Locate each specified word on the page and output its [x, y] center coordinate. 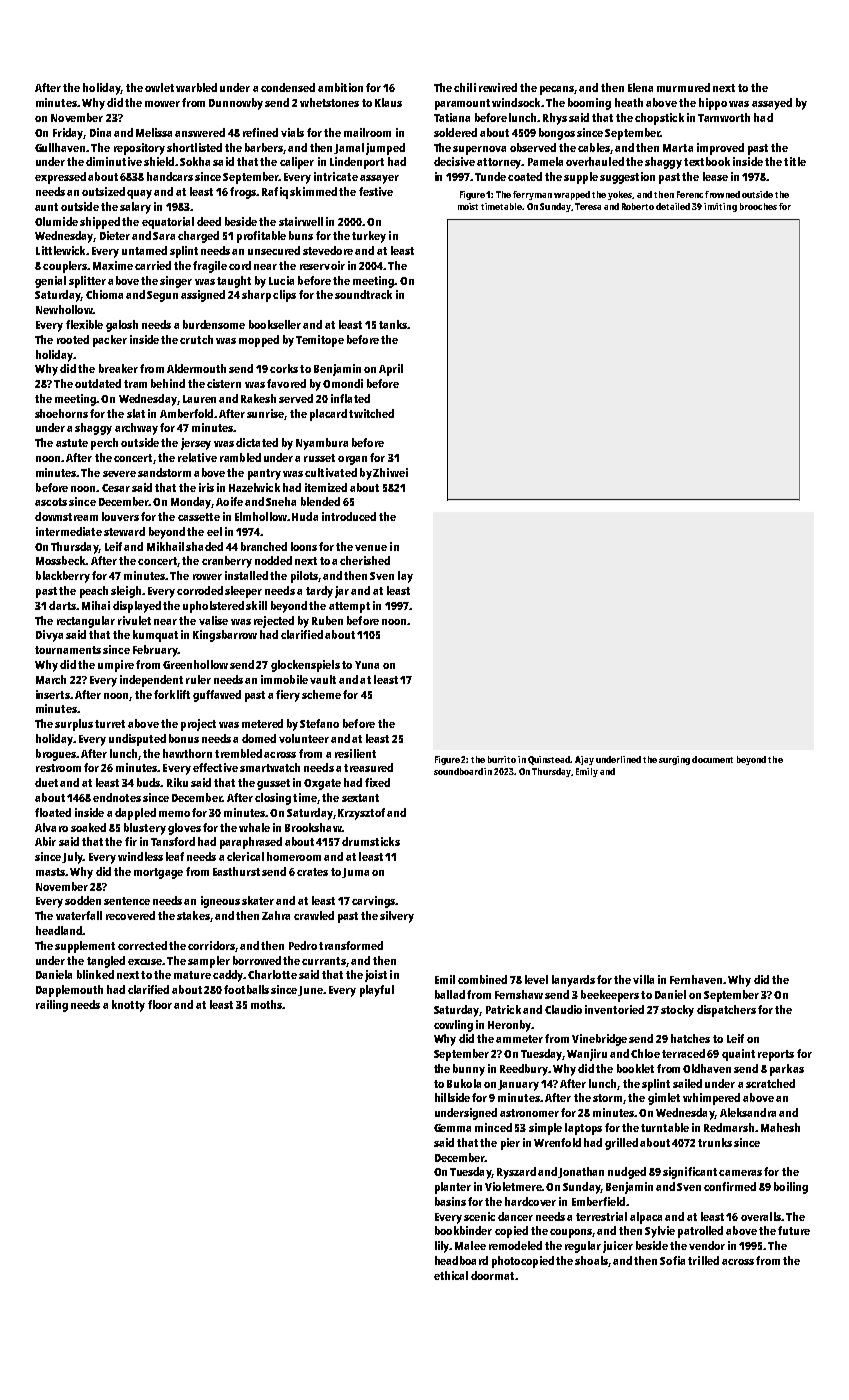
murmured [683, 87]
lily [442, 1247]
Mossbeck [61, 560]
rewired [498, 87]
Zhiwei [390, 472]
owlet [159, 87]
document [712, 759]
